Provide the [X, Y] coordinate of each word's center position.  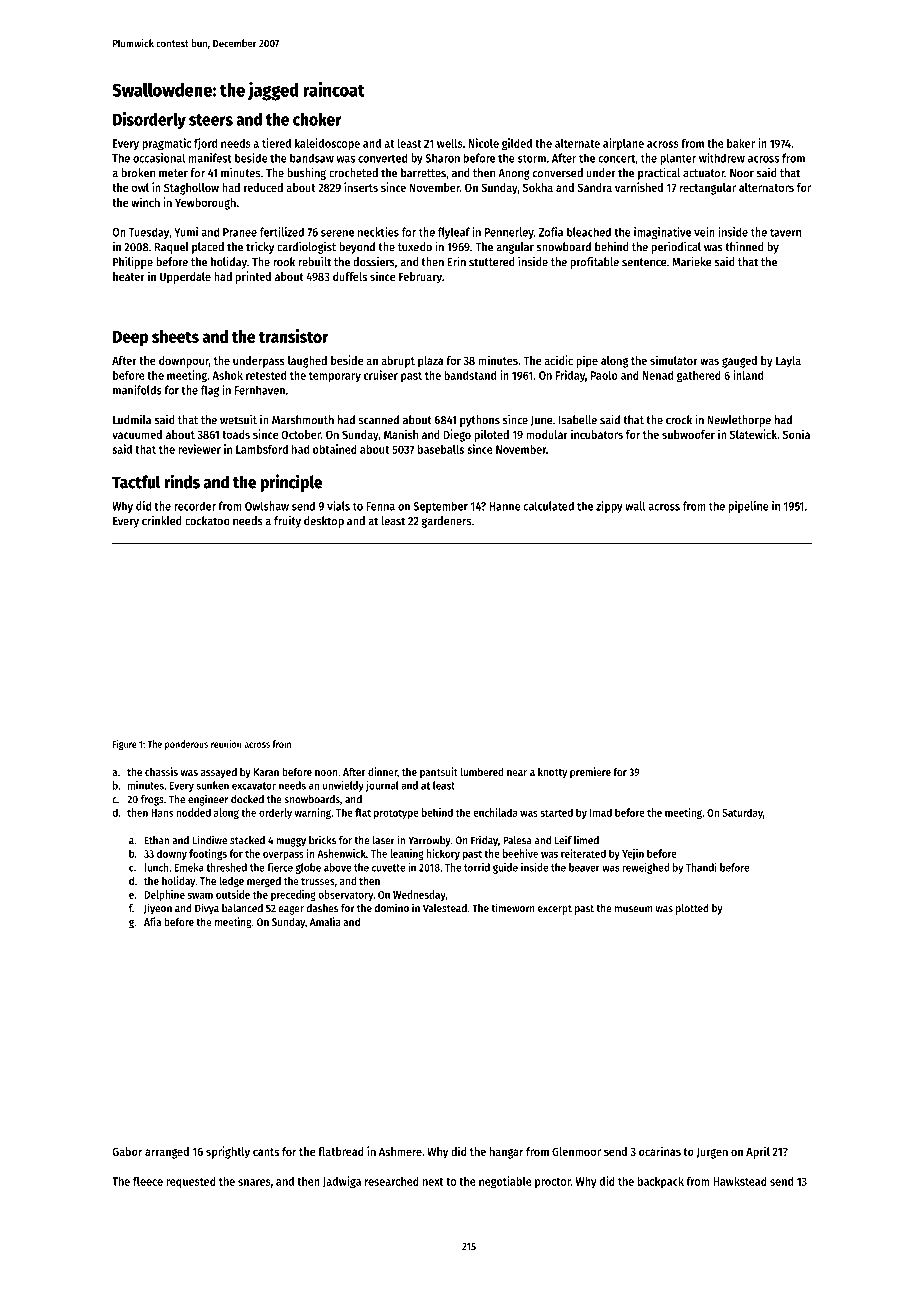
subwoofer [688, 434]
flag [210, 391]
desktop [324, 522]
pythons [480, 421]
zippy [609, 507]
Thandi [701, 867]
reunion [226, 744]
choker [317, 119]
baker [741, 143]
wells [450, 143]
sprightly [228, 1152]
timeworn [513, 908]
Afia [152, 921]
